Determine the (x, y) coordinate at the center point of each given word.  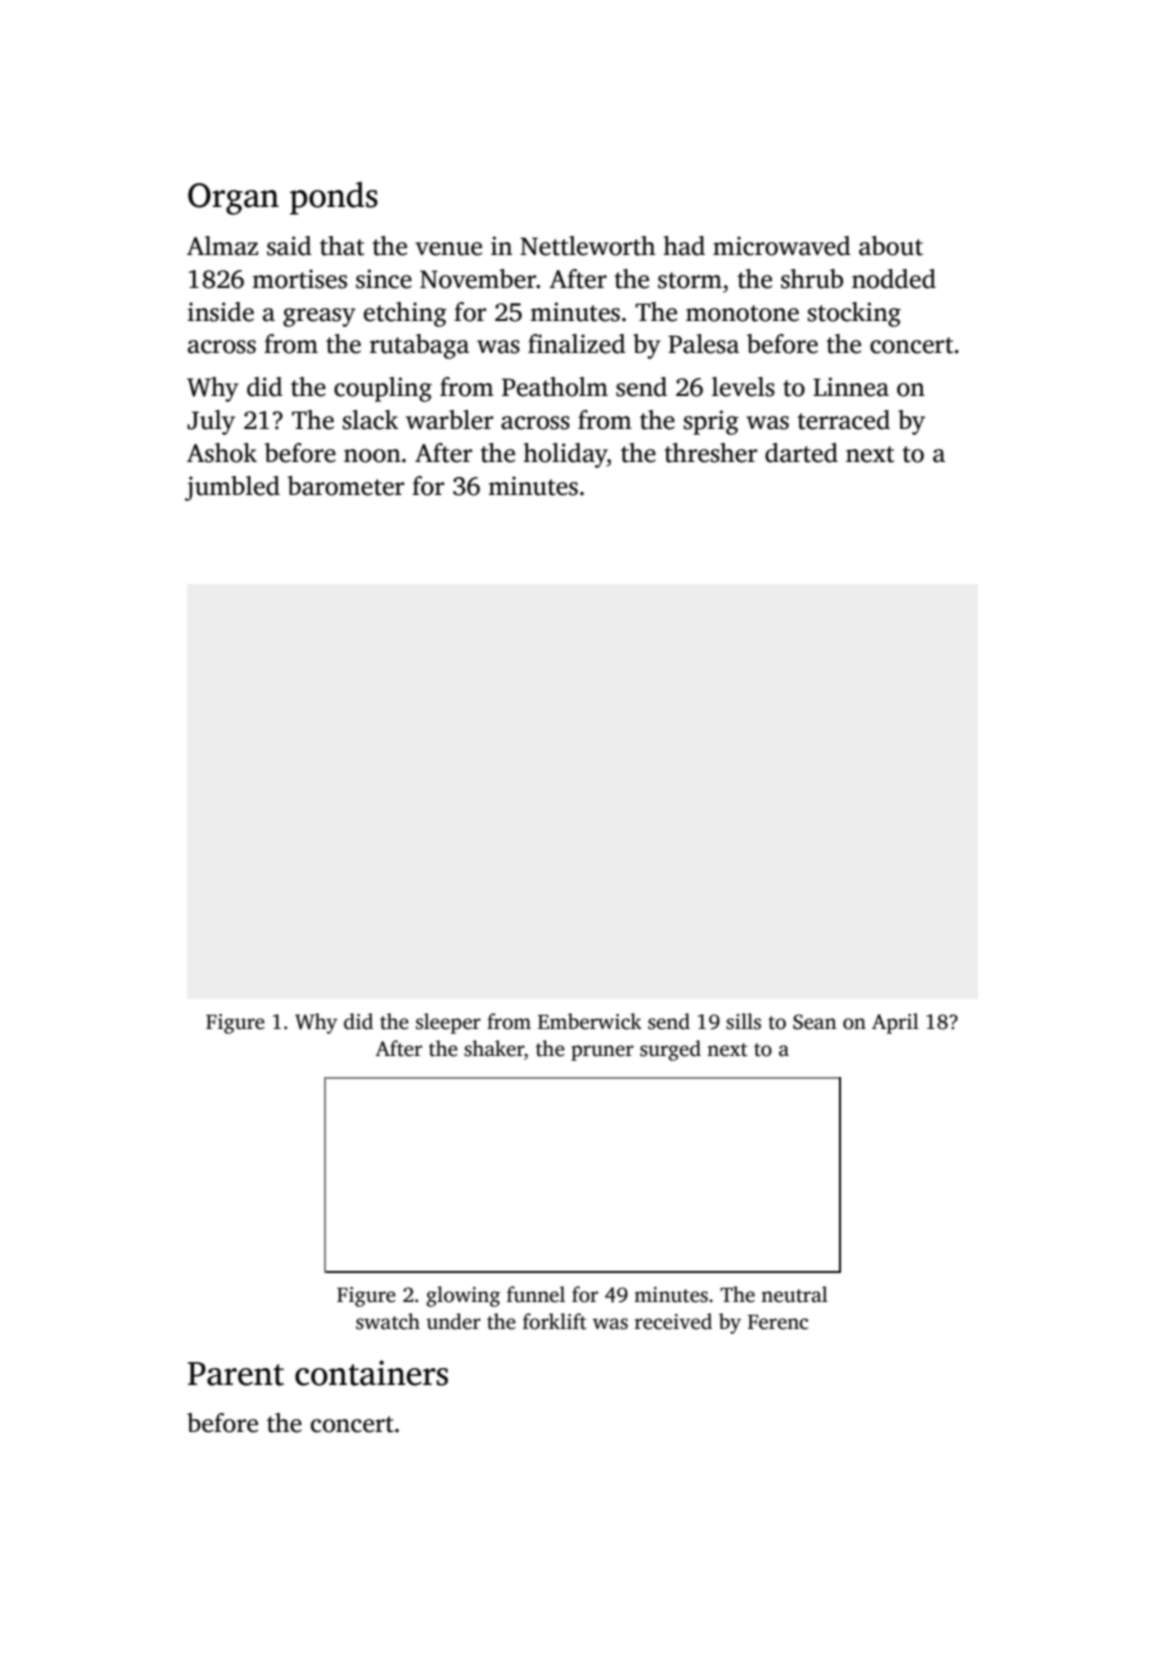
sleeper (448, 1023)
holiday (565, 455)
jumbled (232, 488)
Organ (233, 199)
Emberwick (590, 1021)
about (891, 246)
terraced (843, 420)
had (684, 246)
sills (743, 1021)
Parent (236, 1374)
